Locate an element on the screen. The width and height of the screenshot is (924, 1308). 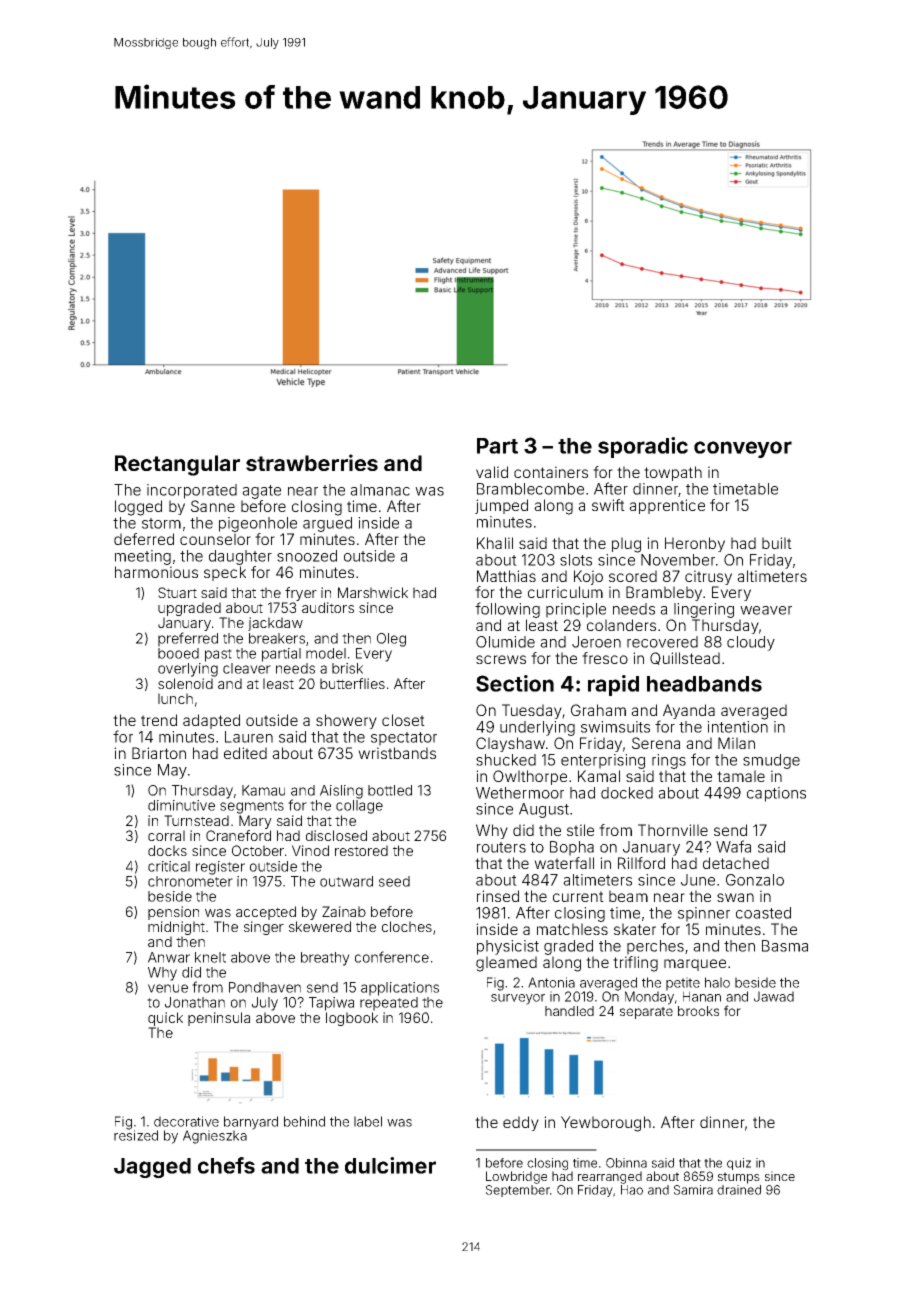
surveyor is located at coordinates (518, 999).
